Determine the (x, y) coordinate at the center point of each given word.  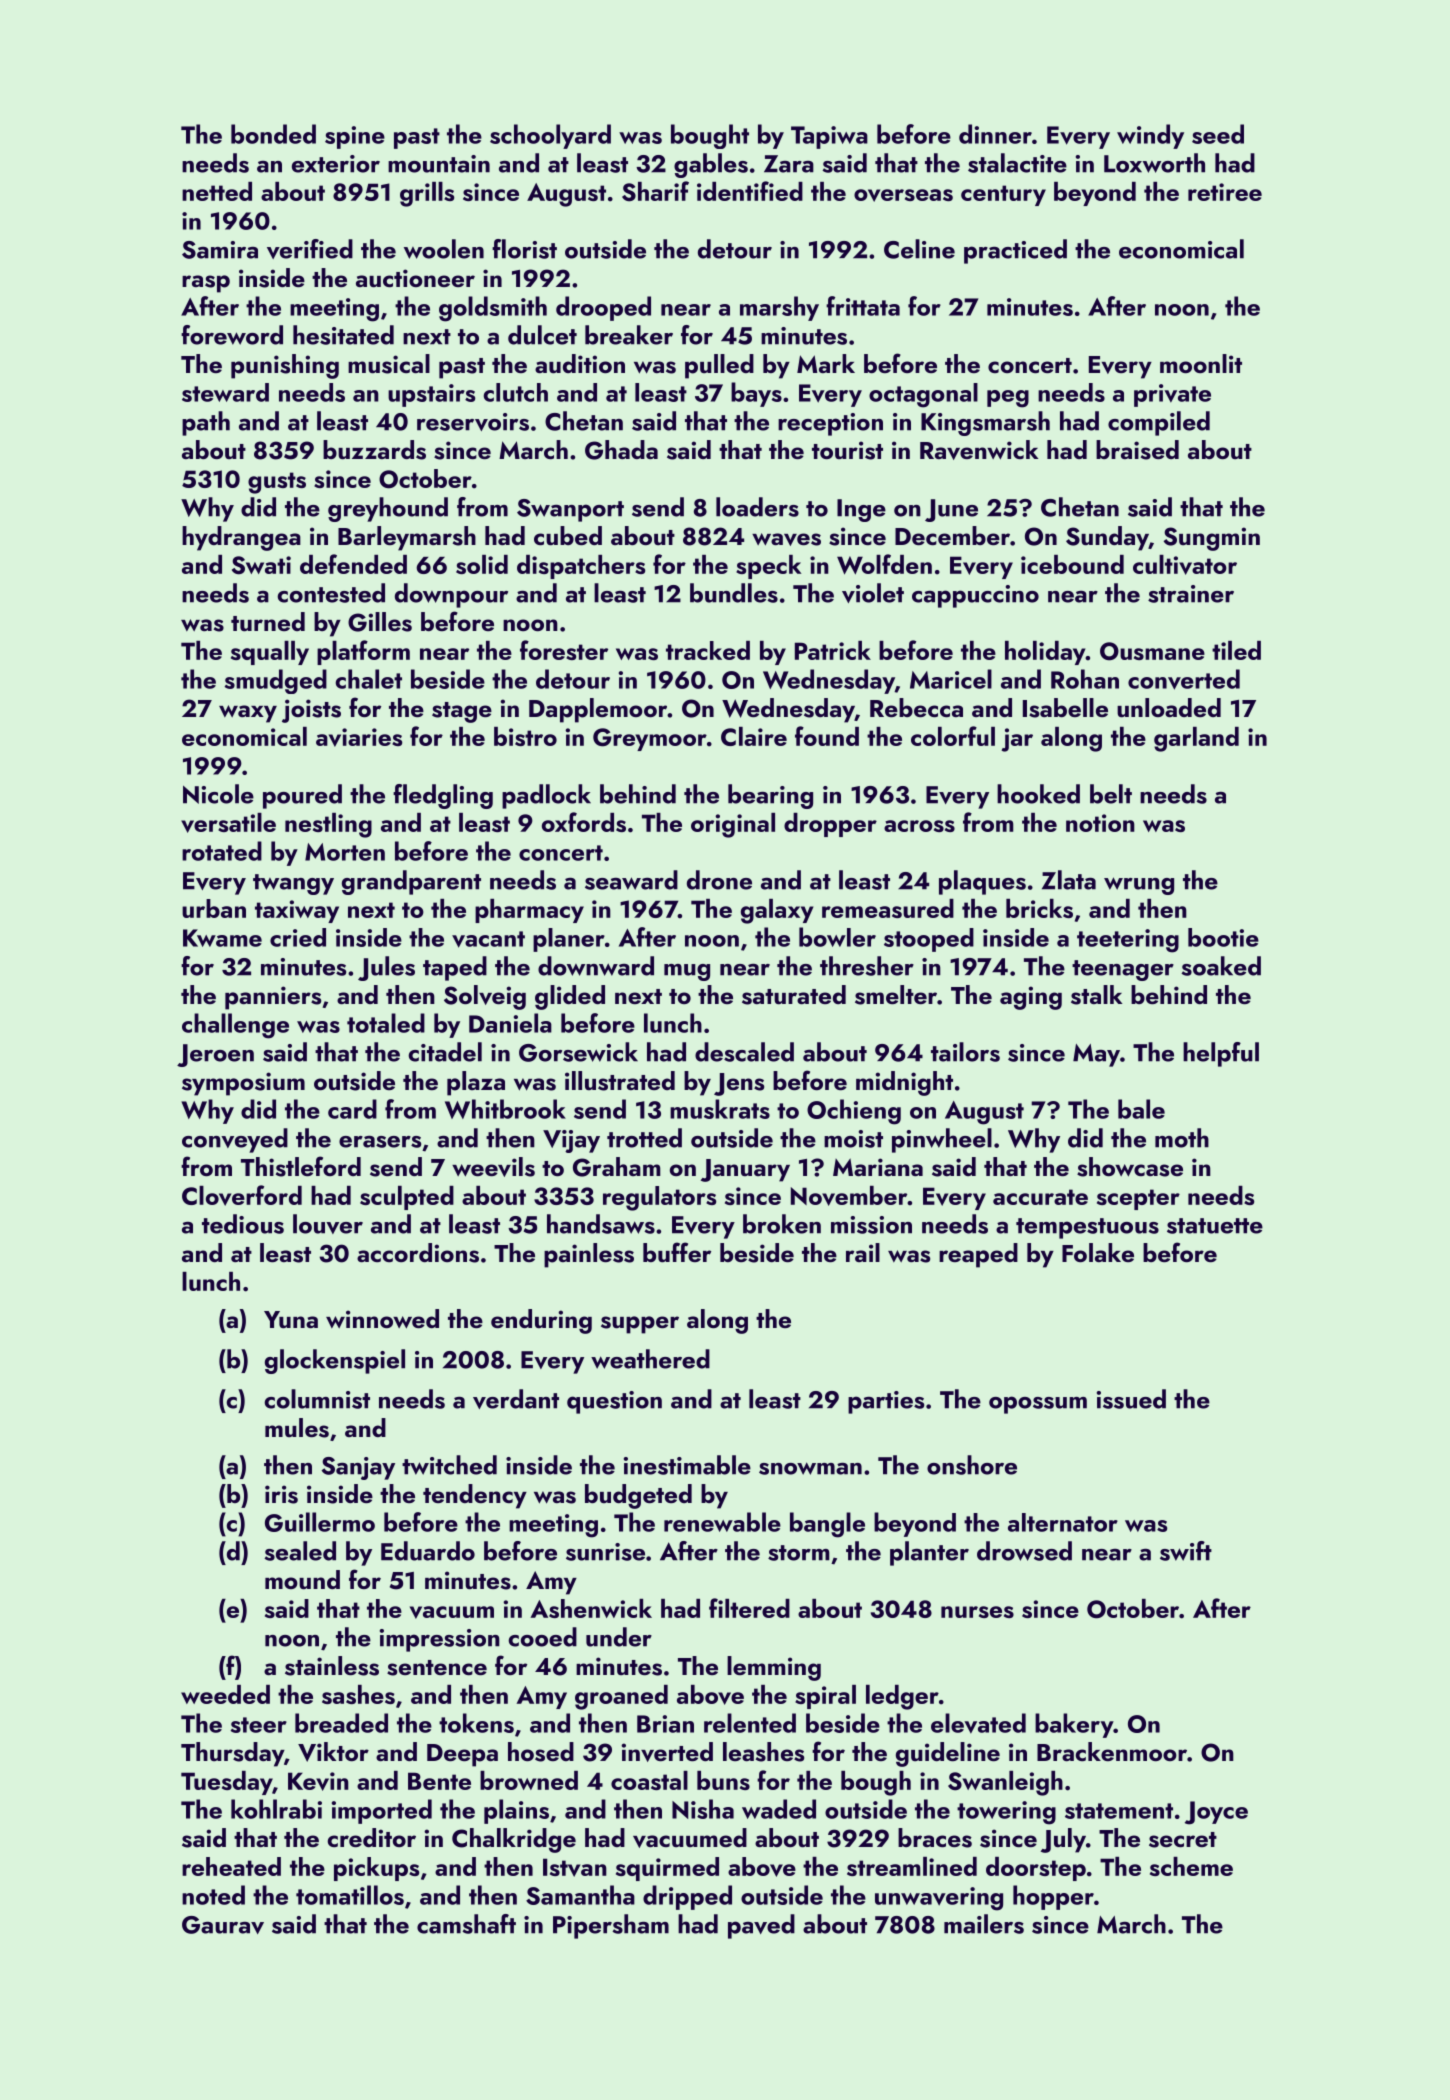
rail (863, 1252)
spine (355, 137)
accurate (1040, 1197)
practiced (1015, 251)
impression (440, 1640)
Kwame (222, 938)
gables (711, 165)
